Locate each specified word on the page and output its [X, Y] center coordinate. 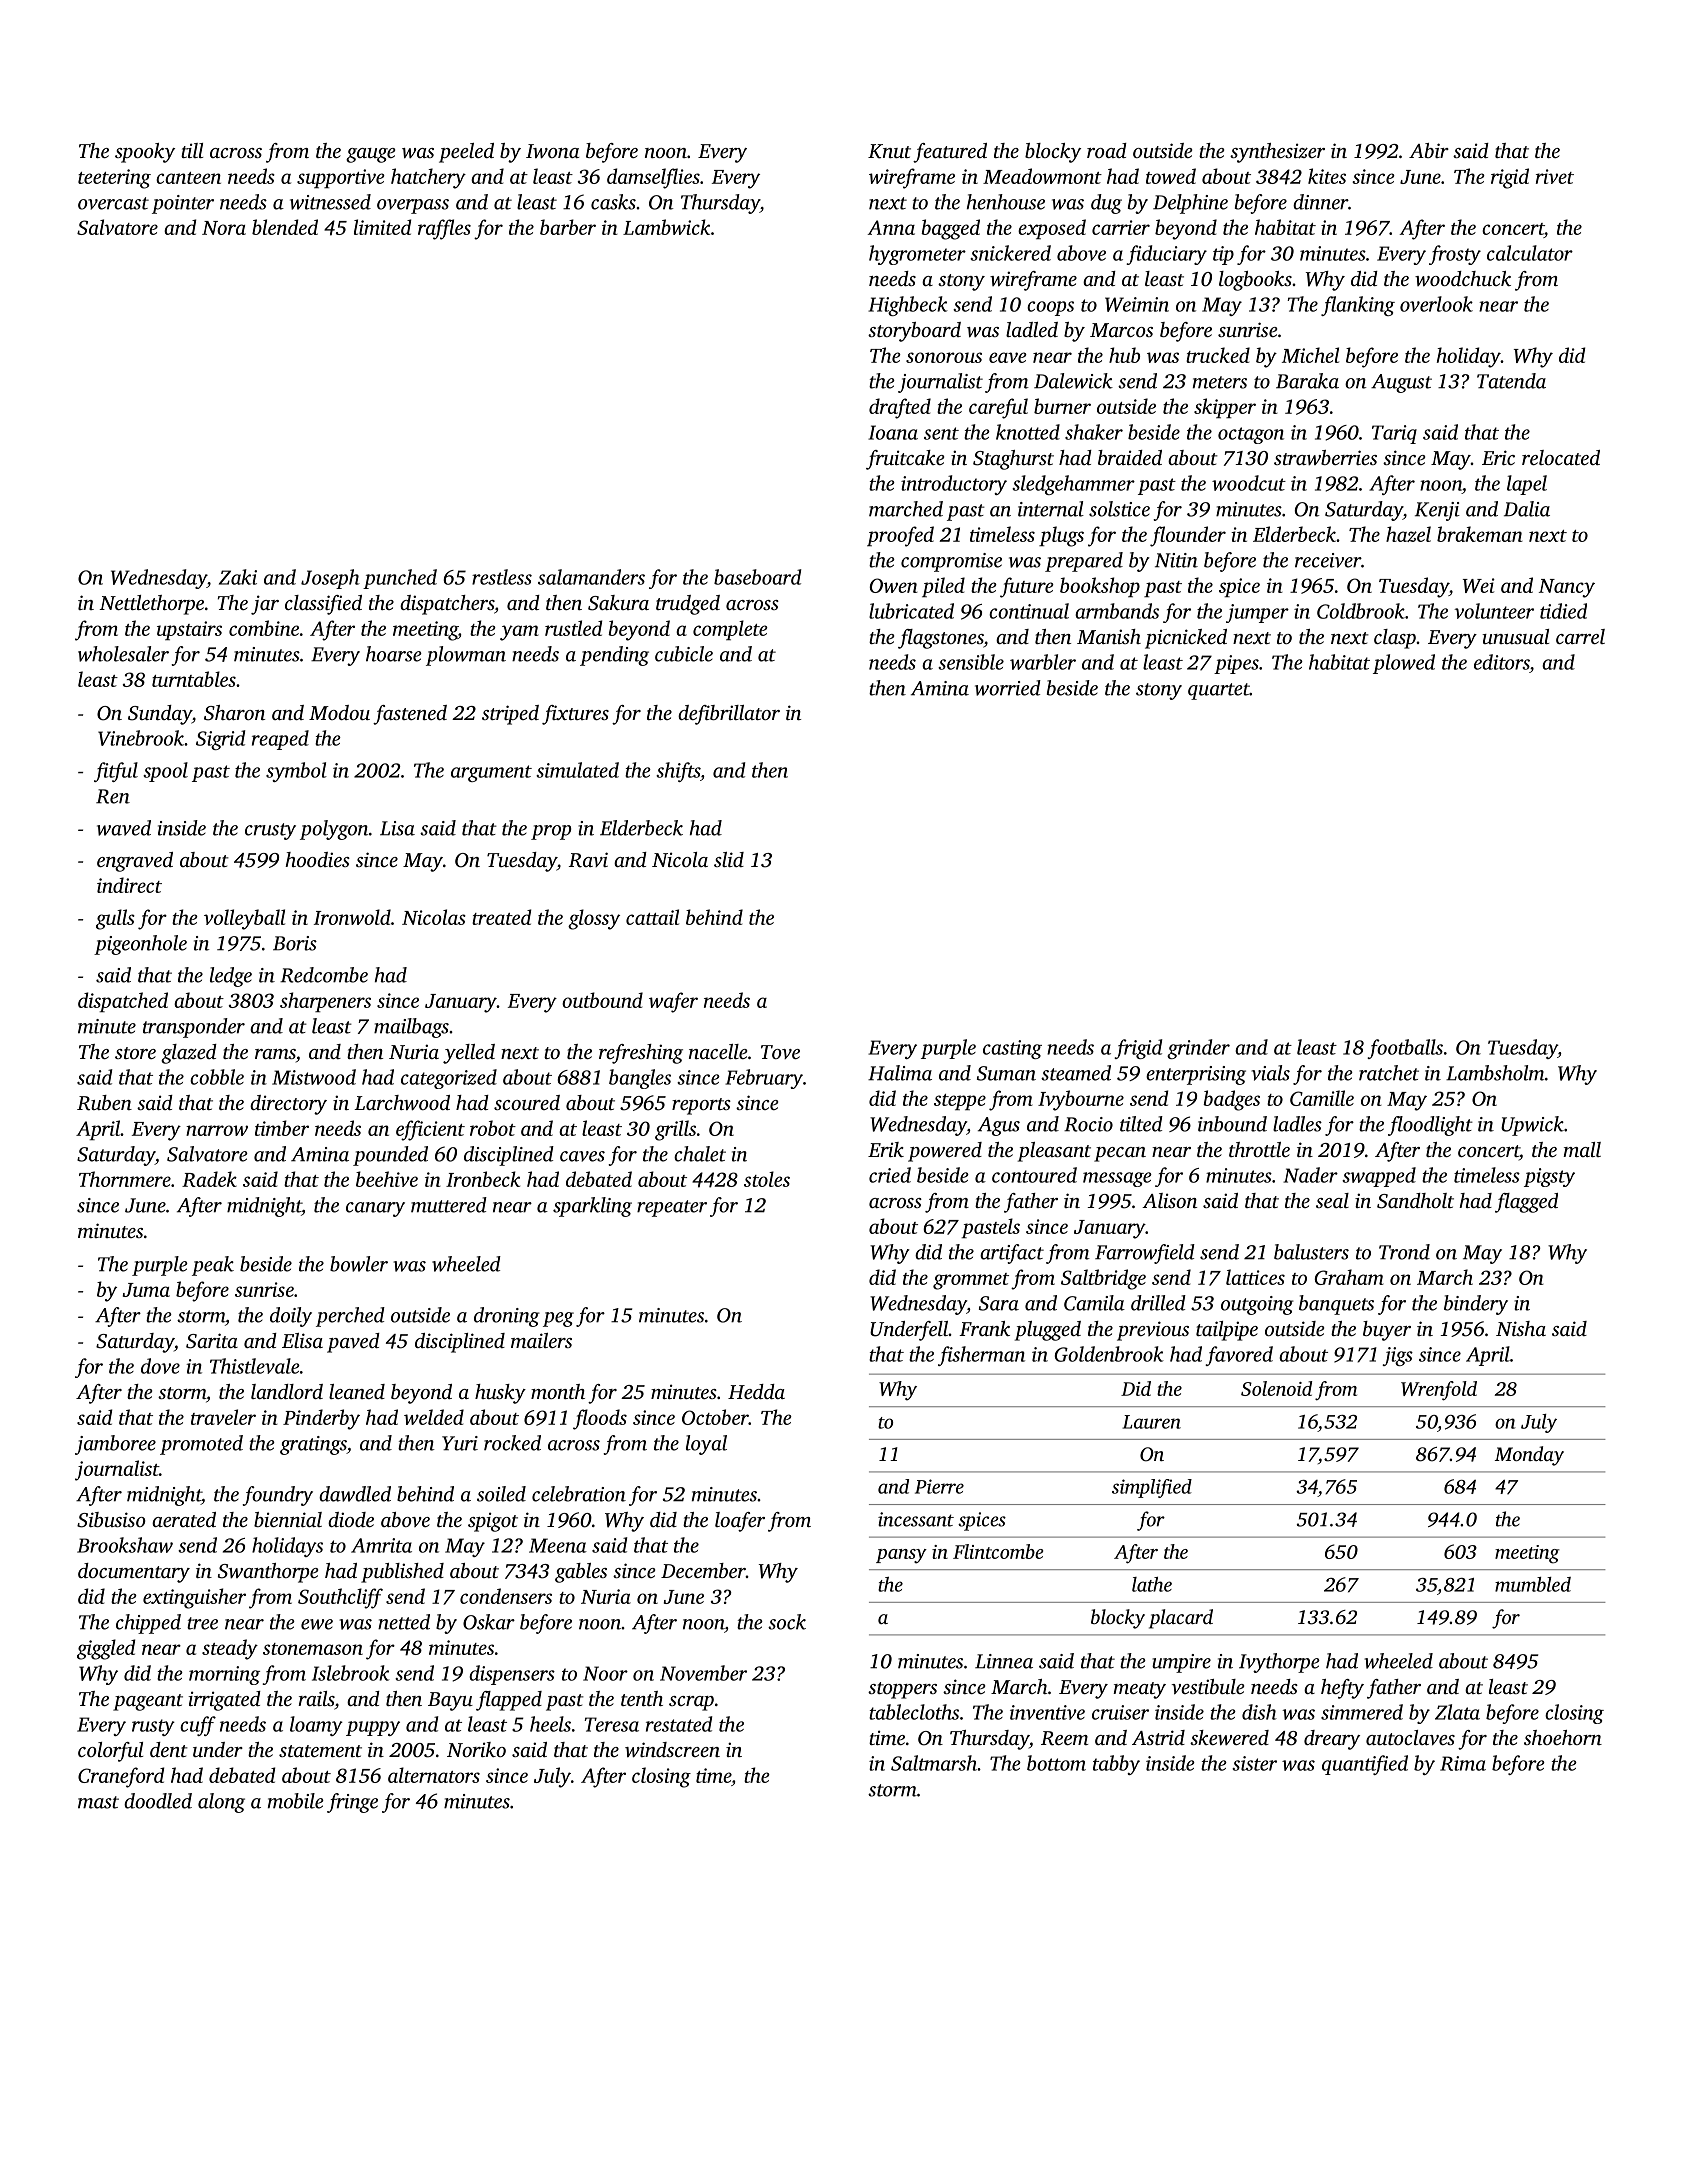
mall [1582, 1149]
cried [890, 1175]
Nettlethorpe [151, 605]
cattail [652, 917]
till [192, 150]
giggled [106, 1649]
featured [950, 153]
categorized [449, 1079]
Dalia [1527, 509]
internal [1051, 509]
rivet [1555, 176]
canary [375, 1209]
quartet [1219, 691]
